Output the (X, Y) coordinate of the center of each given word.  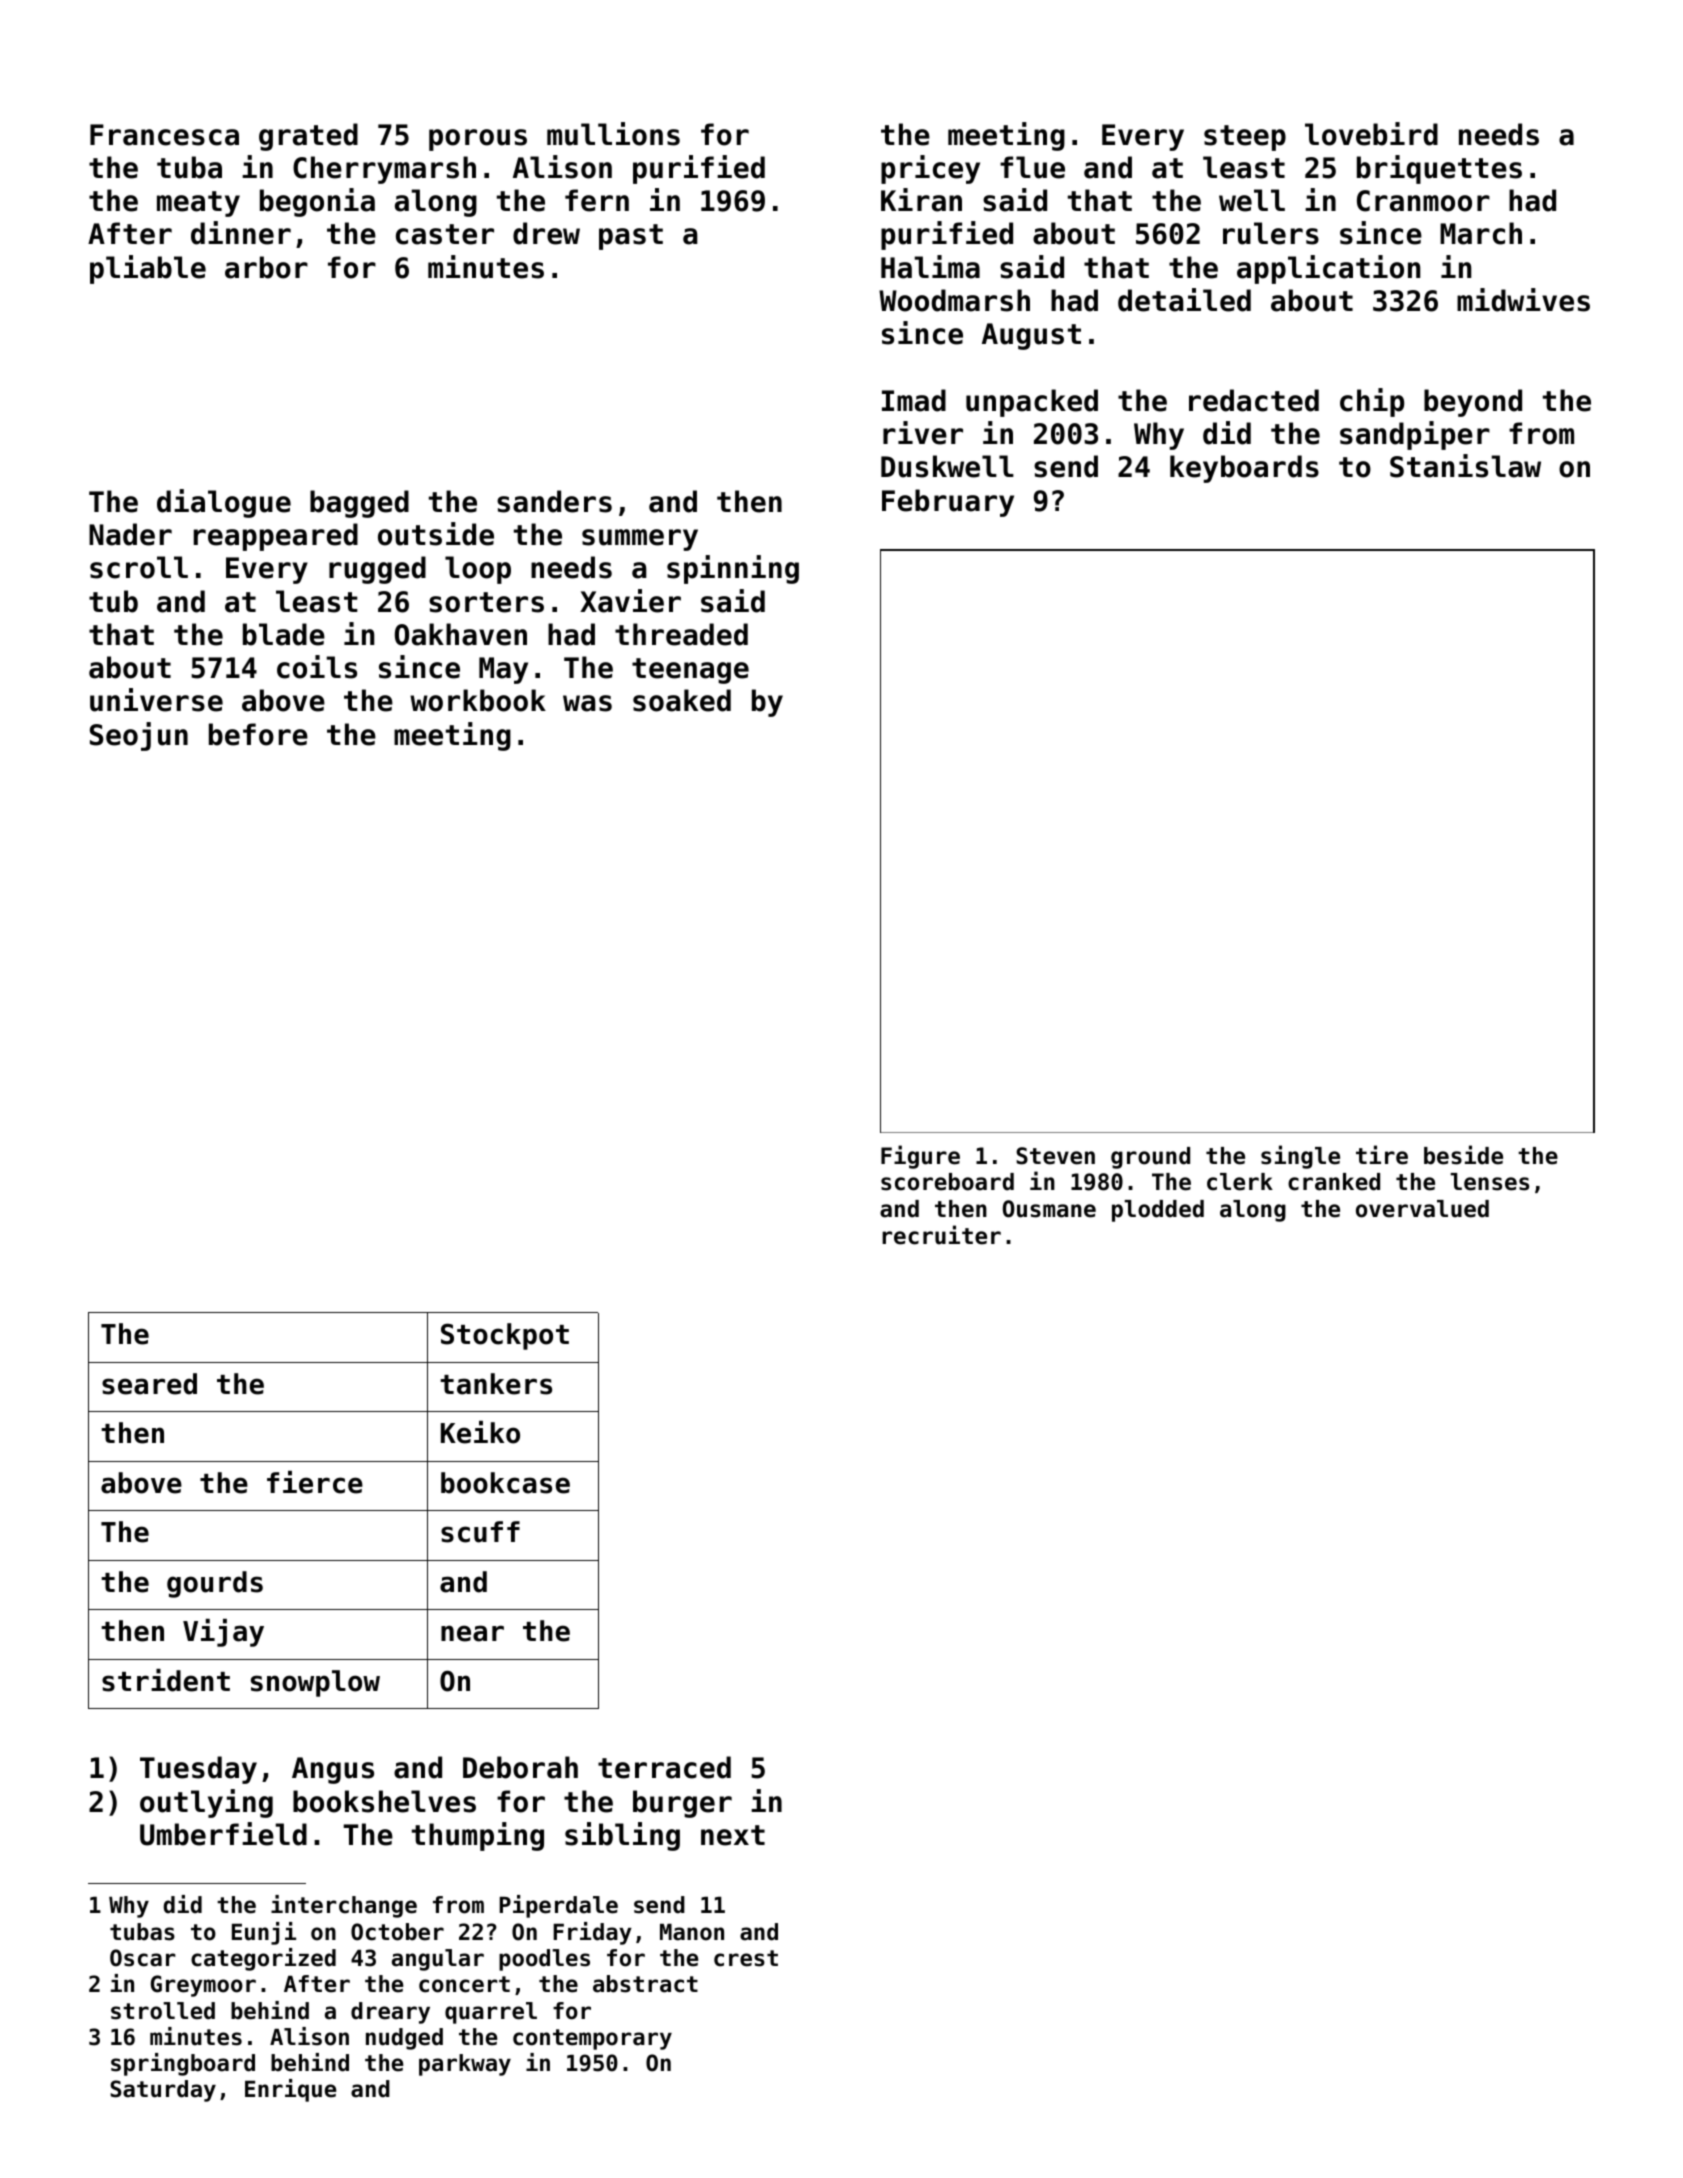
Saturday (163, 2091)
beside (1463, 1155)
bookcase (505, 1483)
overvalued (1422, 1209)
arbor (266, 267)
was (587, 703)
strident (166, 1680)
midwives (1523, 300)
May (503, 670)
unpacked (1032, 403)
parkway (465, 2065)
